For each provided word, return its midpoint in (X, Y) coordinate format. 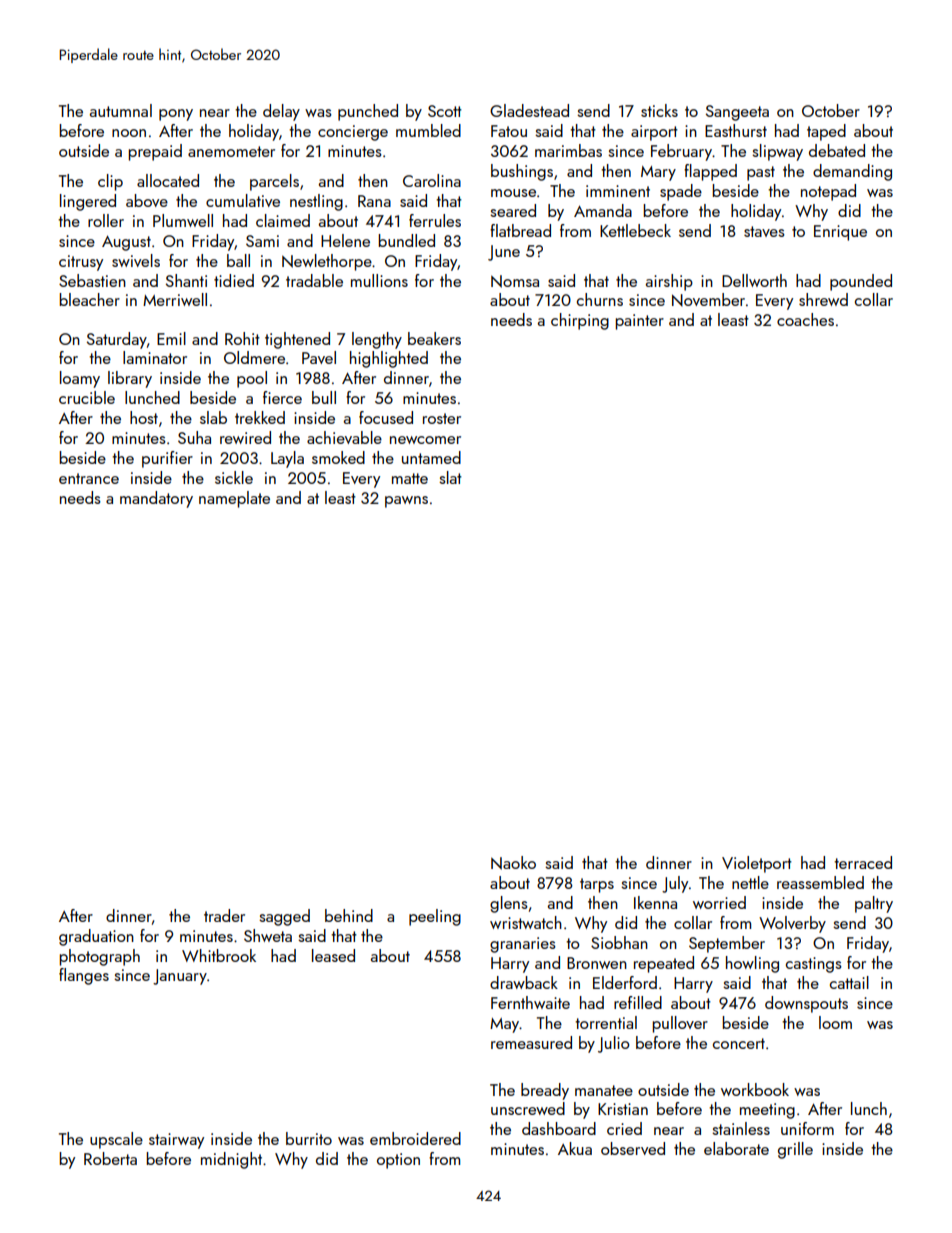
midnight (231, 1160)
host (144, 417)
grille (795, 1150)
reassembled (820, 882)
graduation (96, 937)
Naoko (513, 863)
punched (368, 112)
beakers (434, 338)
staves (764, 231)
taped (826, 132)
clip (110, 182)
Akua (575, 1148)
